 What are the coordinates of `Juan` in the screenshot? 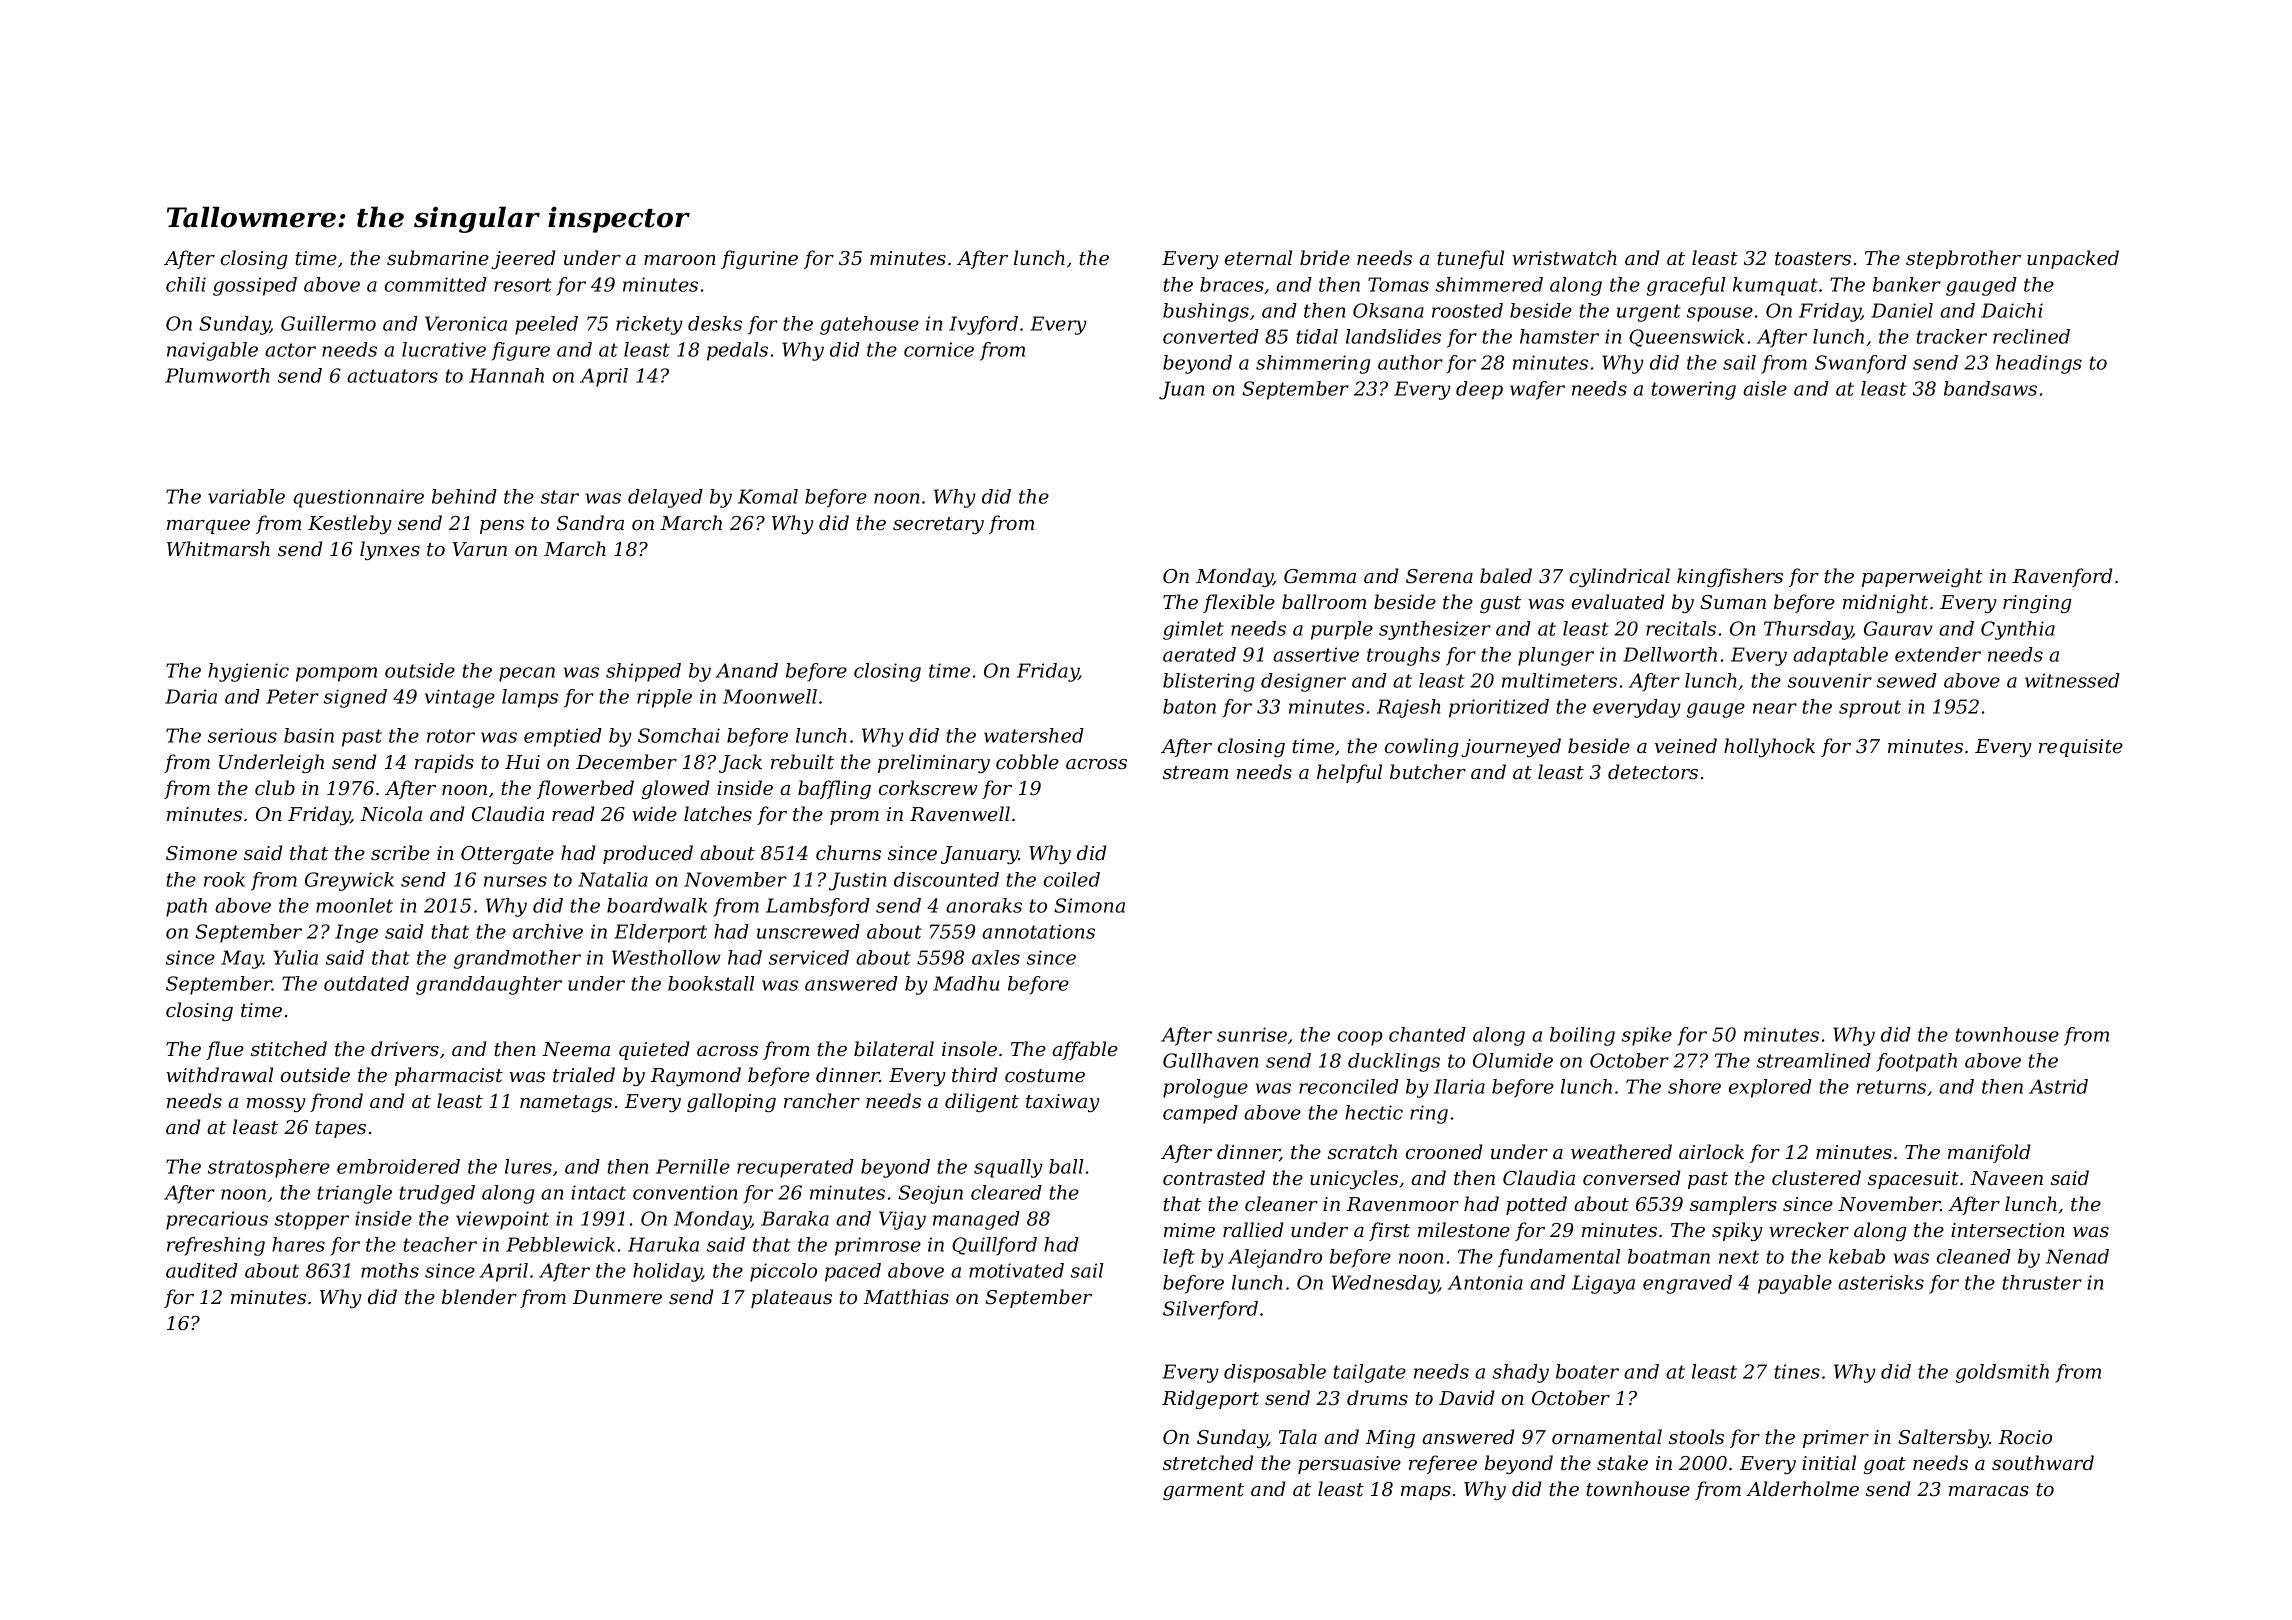 It's located at (1181, 390).
